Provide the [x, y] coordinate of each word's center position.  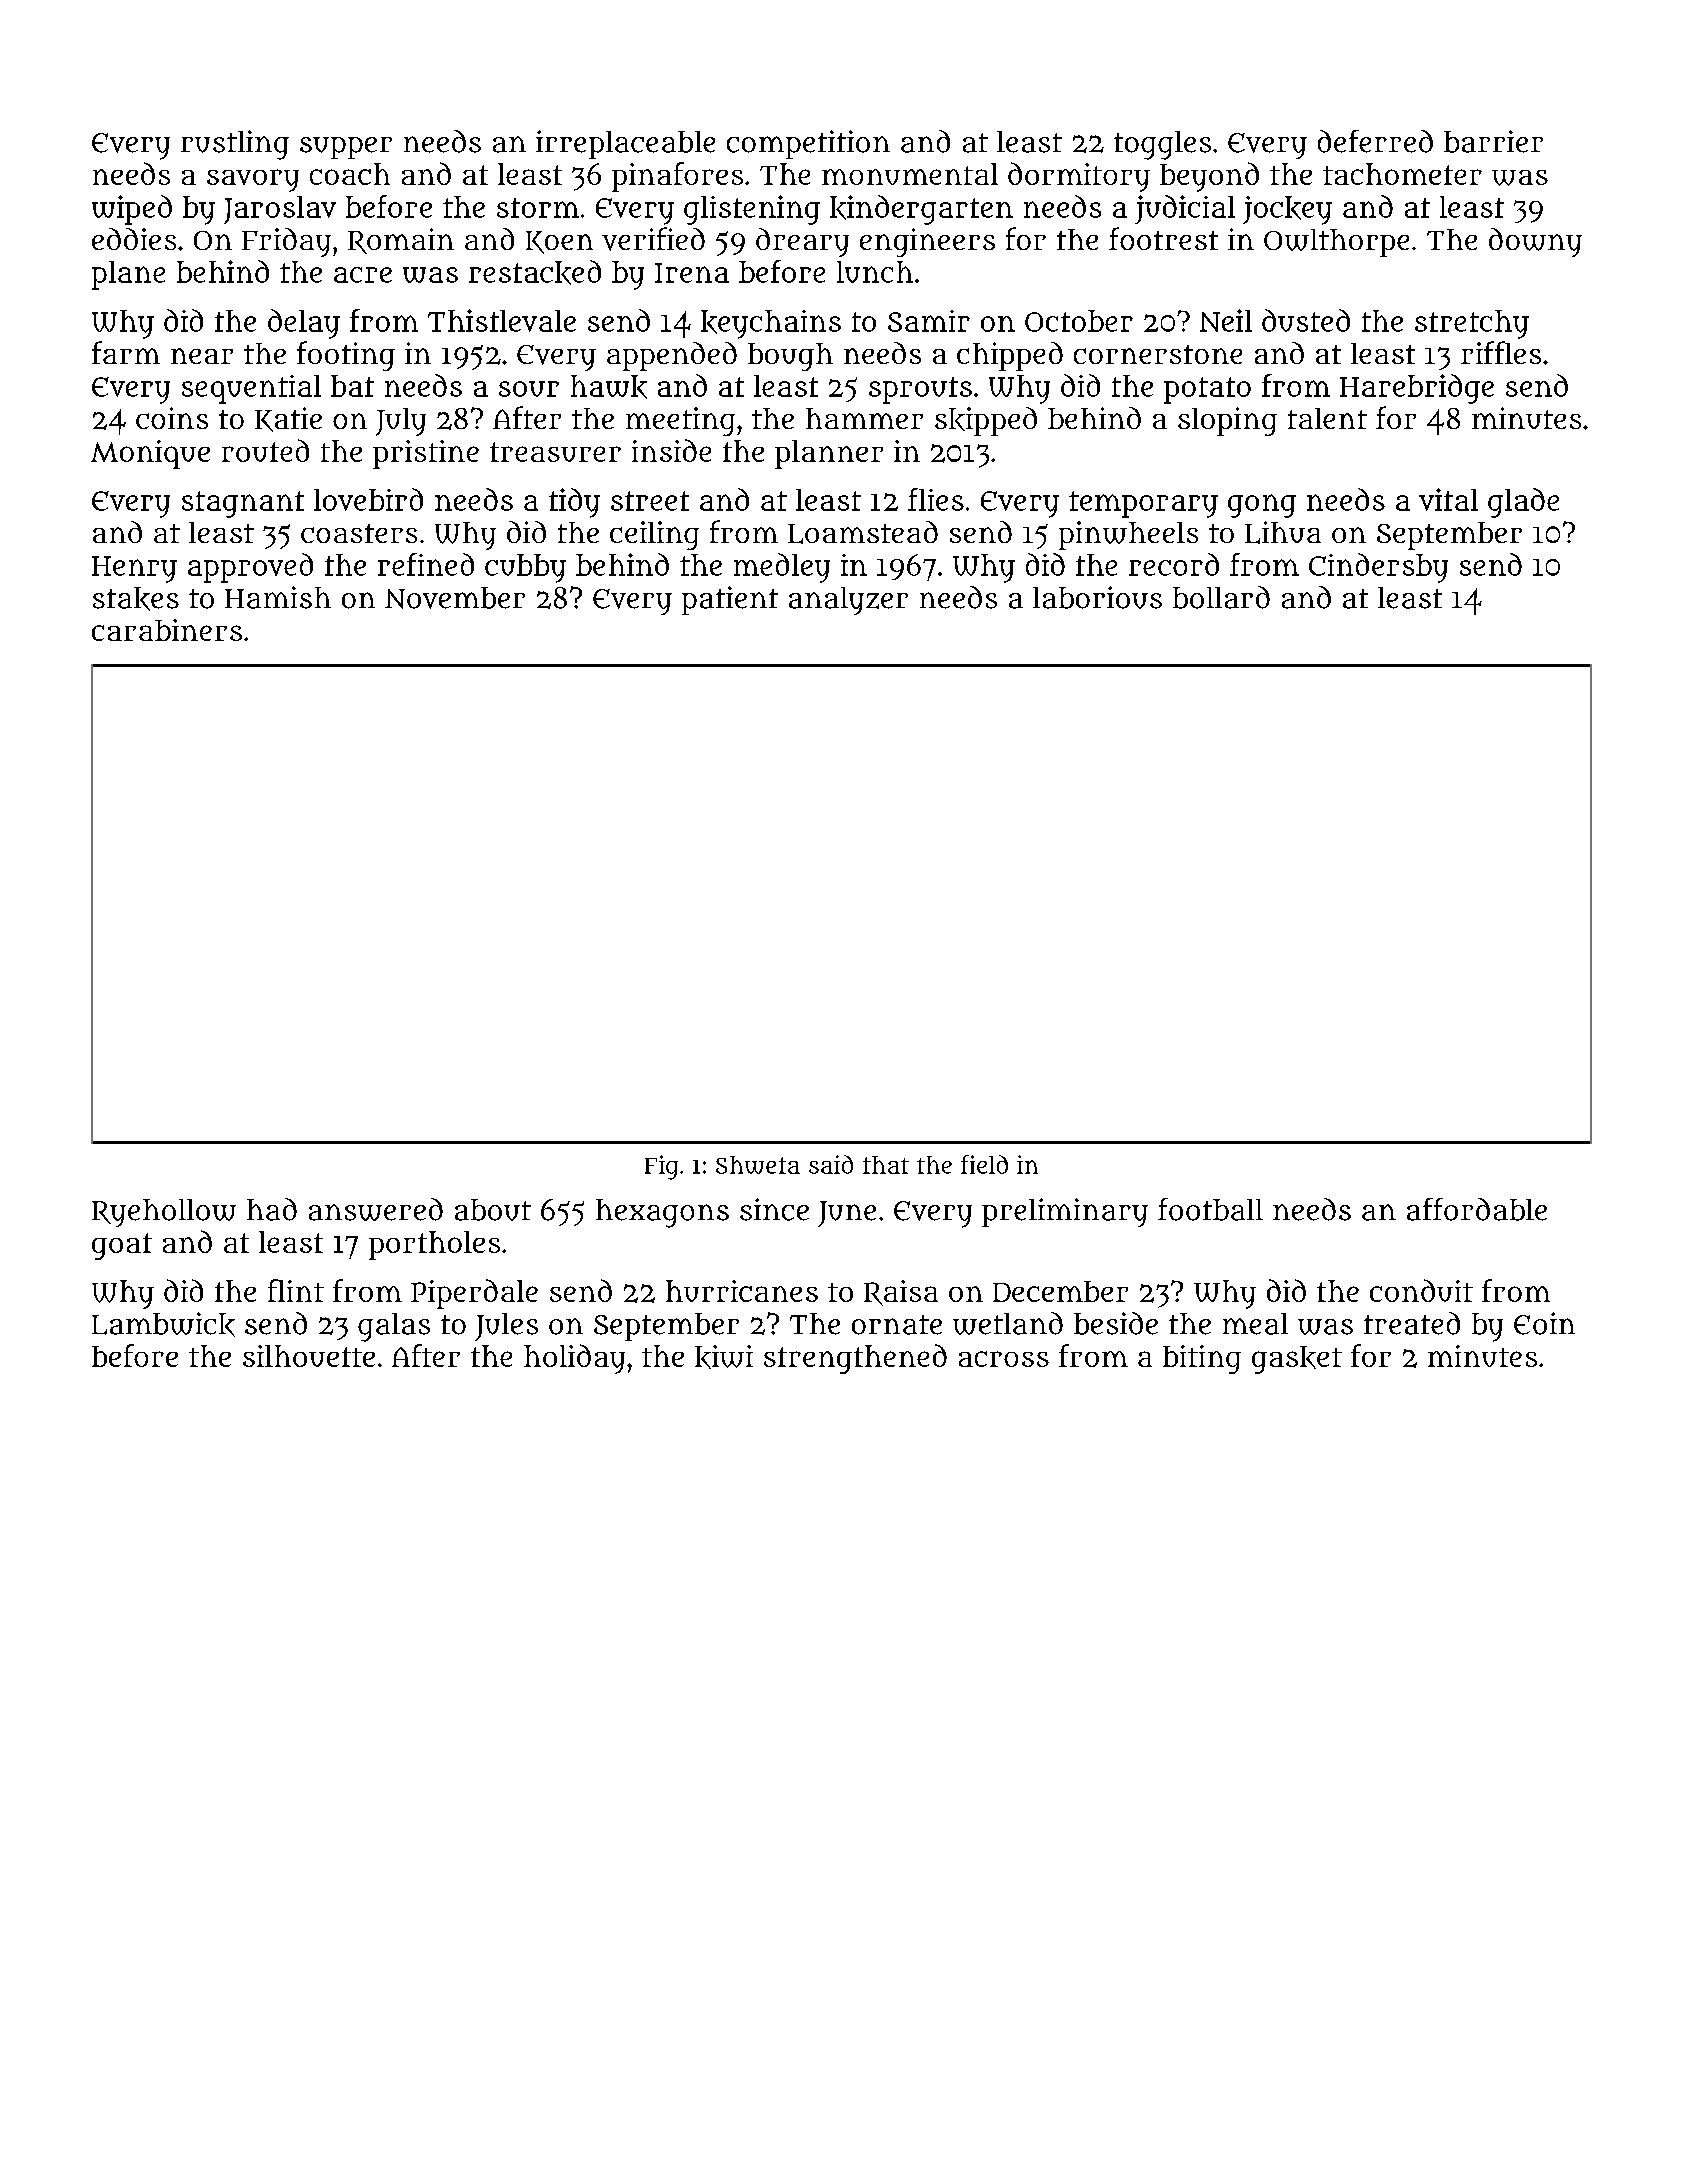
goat [122, 1246]
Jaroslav [280, 210]
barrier [1493, 141]
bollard [1221, 597]
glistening [752, 210]
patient [730, 600]
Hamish [278, 597]
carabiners [167, 630]
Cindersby [1378, 568]
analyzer [848, 601]
